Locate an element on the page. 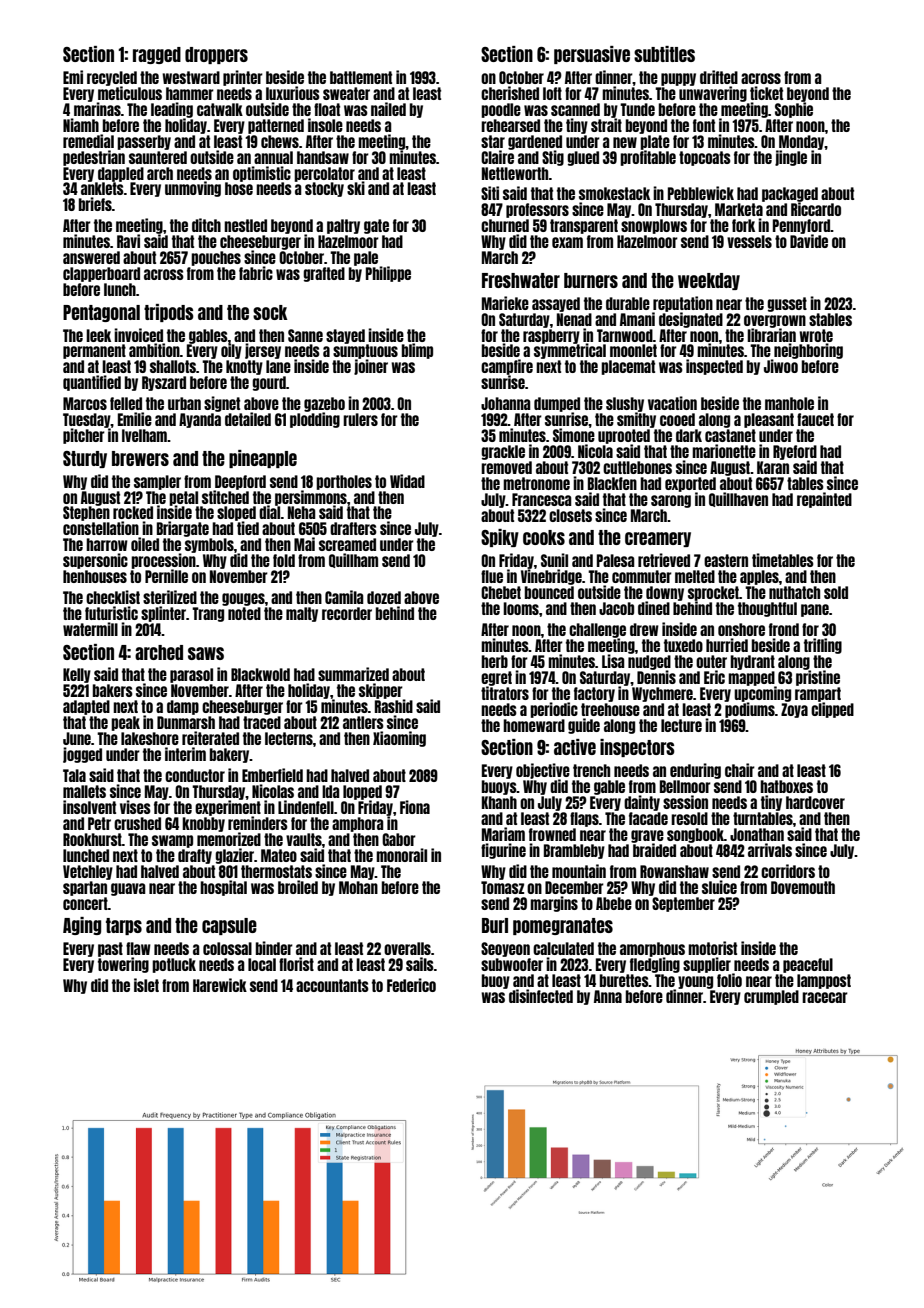 The width and height of the document is (924, 1308). florist is located at coordinates (296, 964).
